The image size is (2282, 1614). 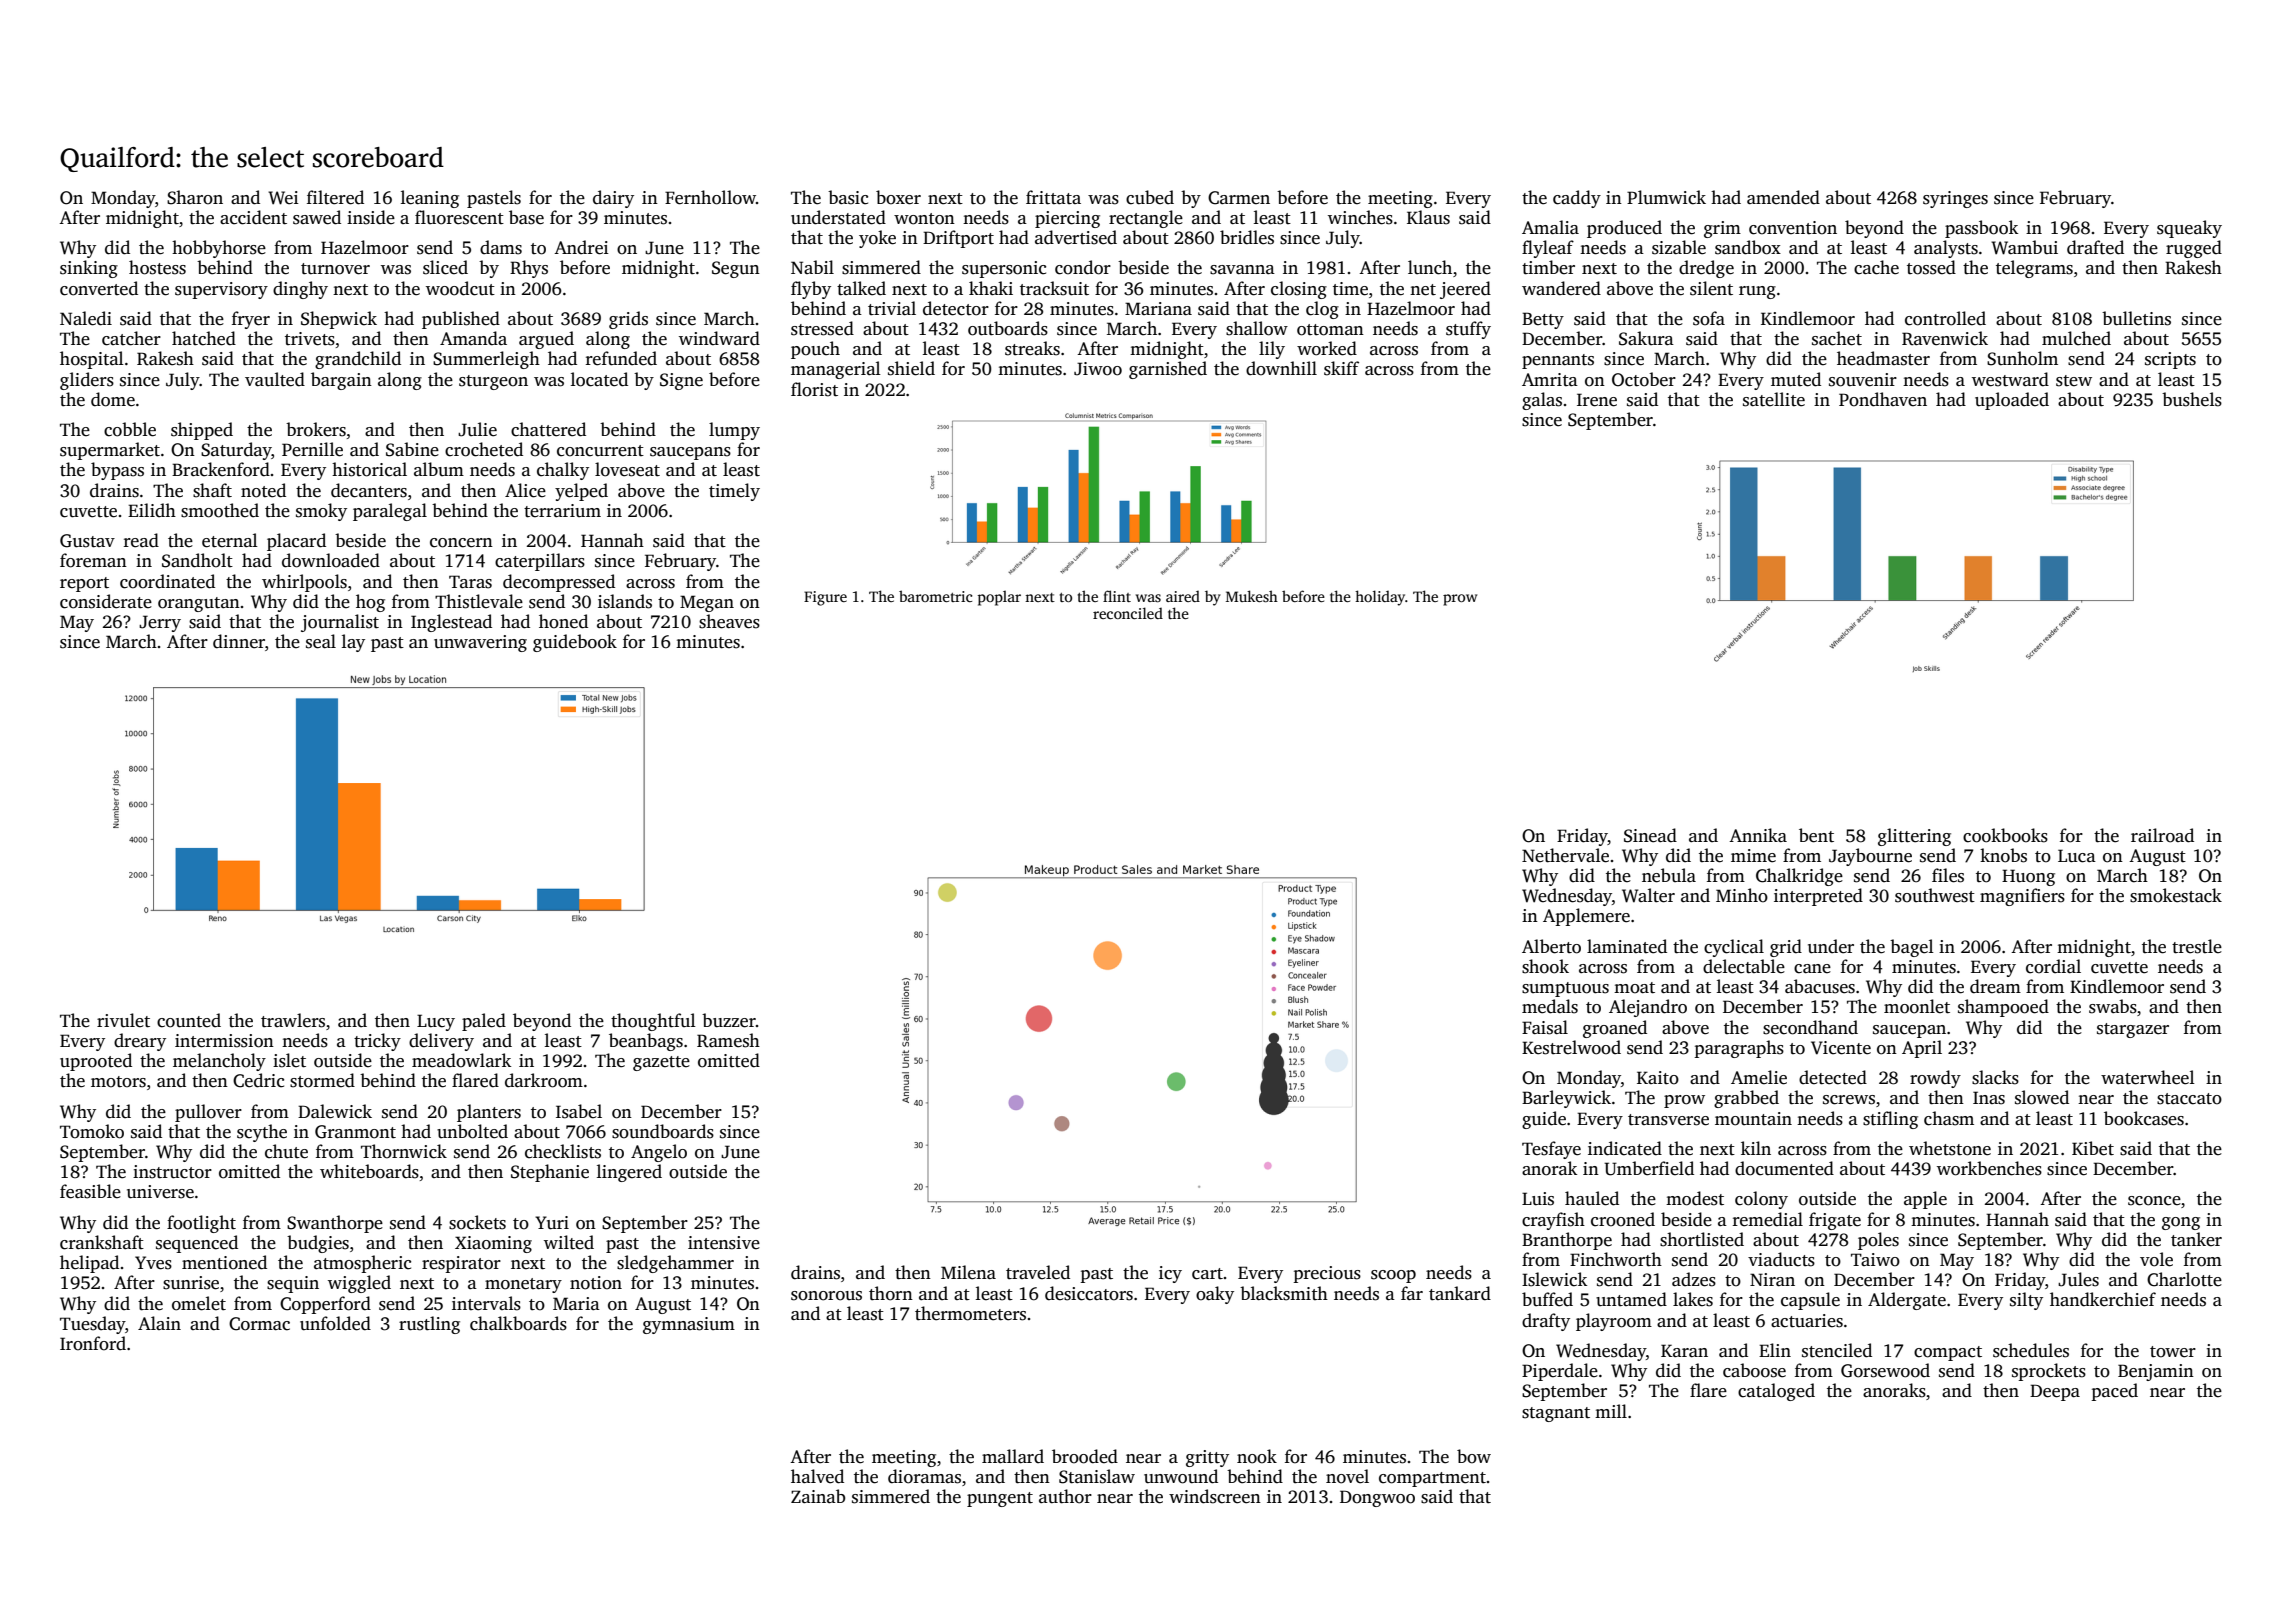 I want to click on Ironford, so click(x=93, y=1343).
